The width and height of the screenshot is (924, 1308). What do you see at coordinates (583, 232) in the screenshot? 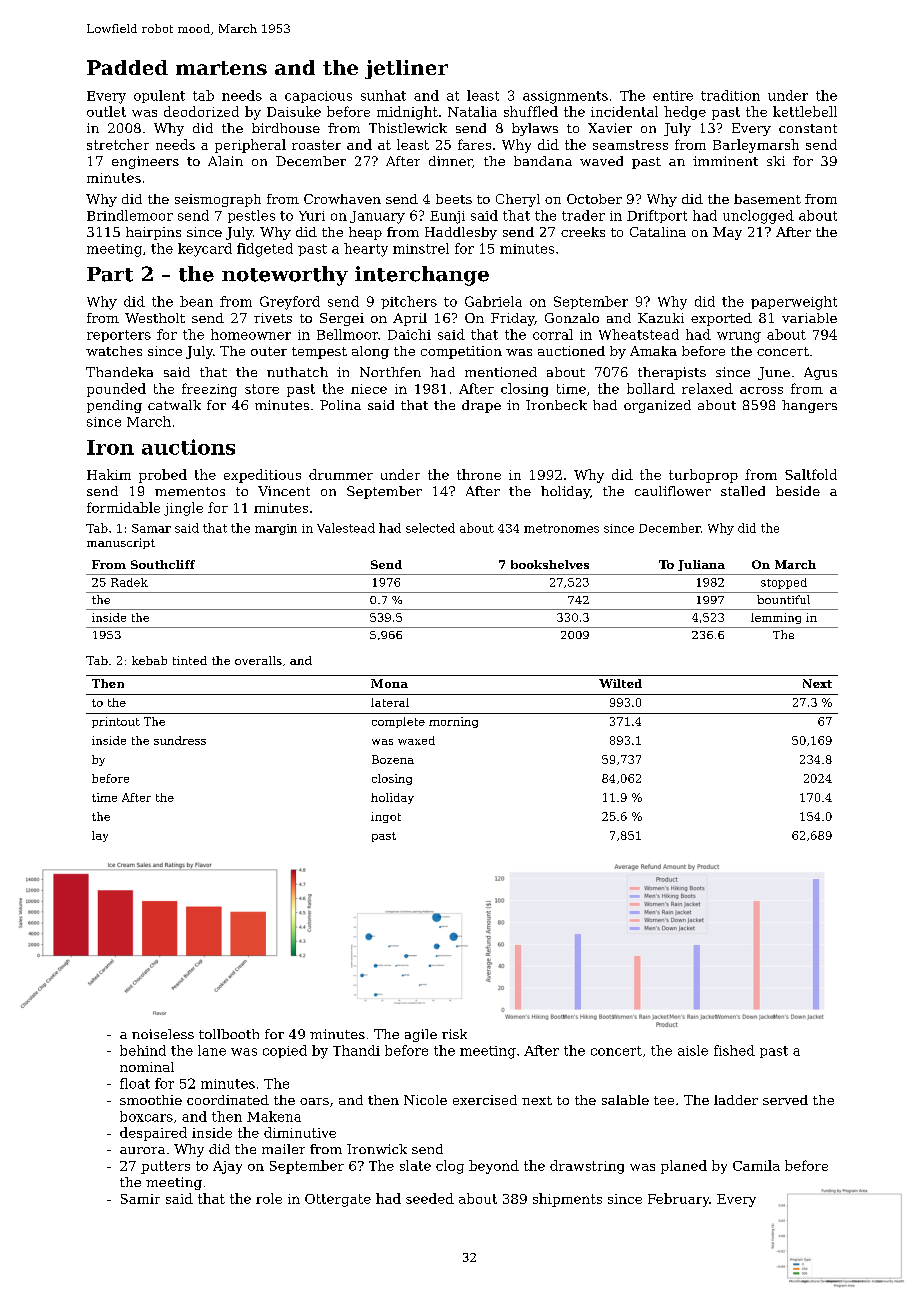
I see `creeks` at bounding box center [583, 232].
